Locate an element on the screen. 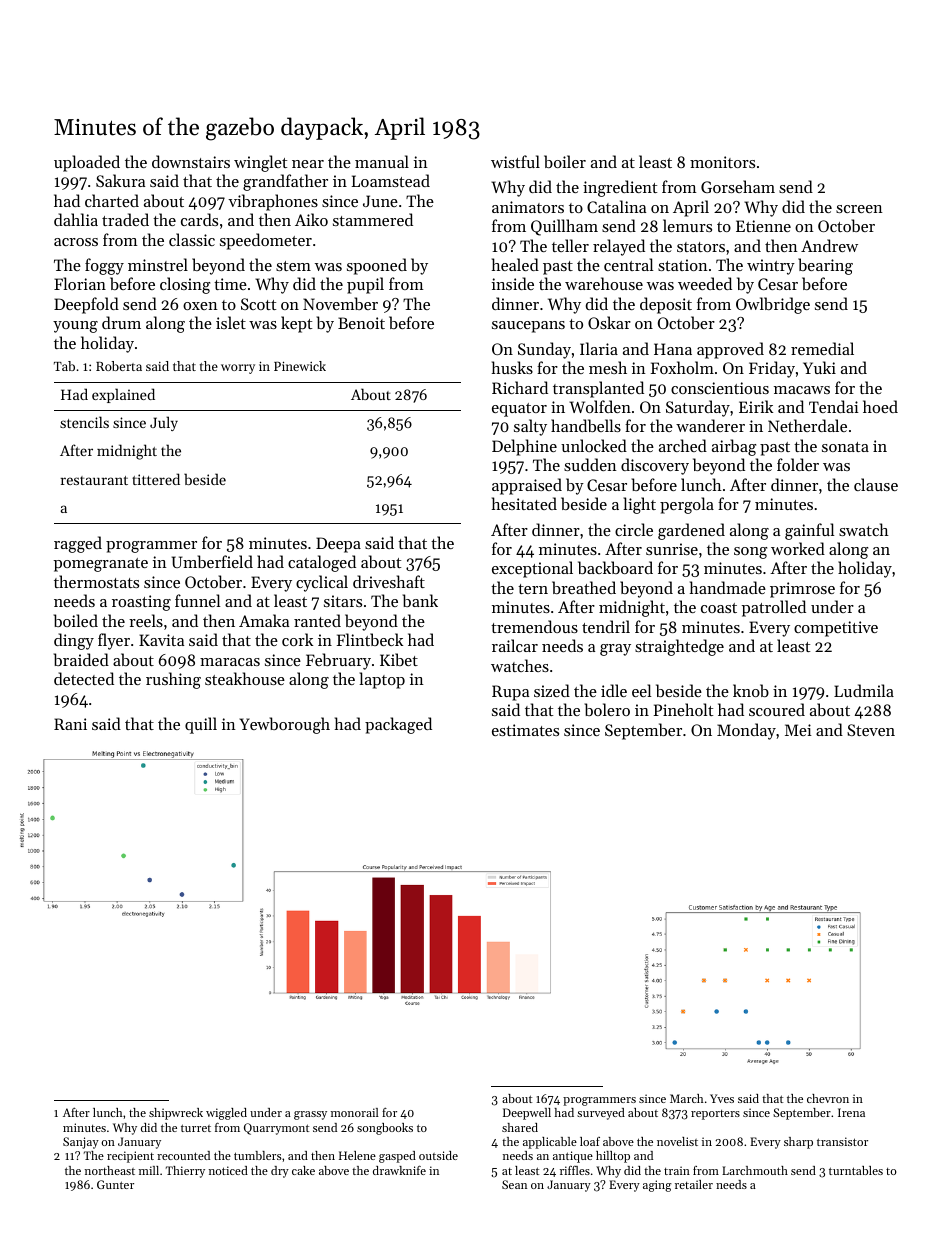 This screenshot has height=1233, width=952. Thierry is located at coordinates (185, 1172).
